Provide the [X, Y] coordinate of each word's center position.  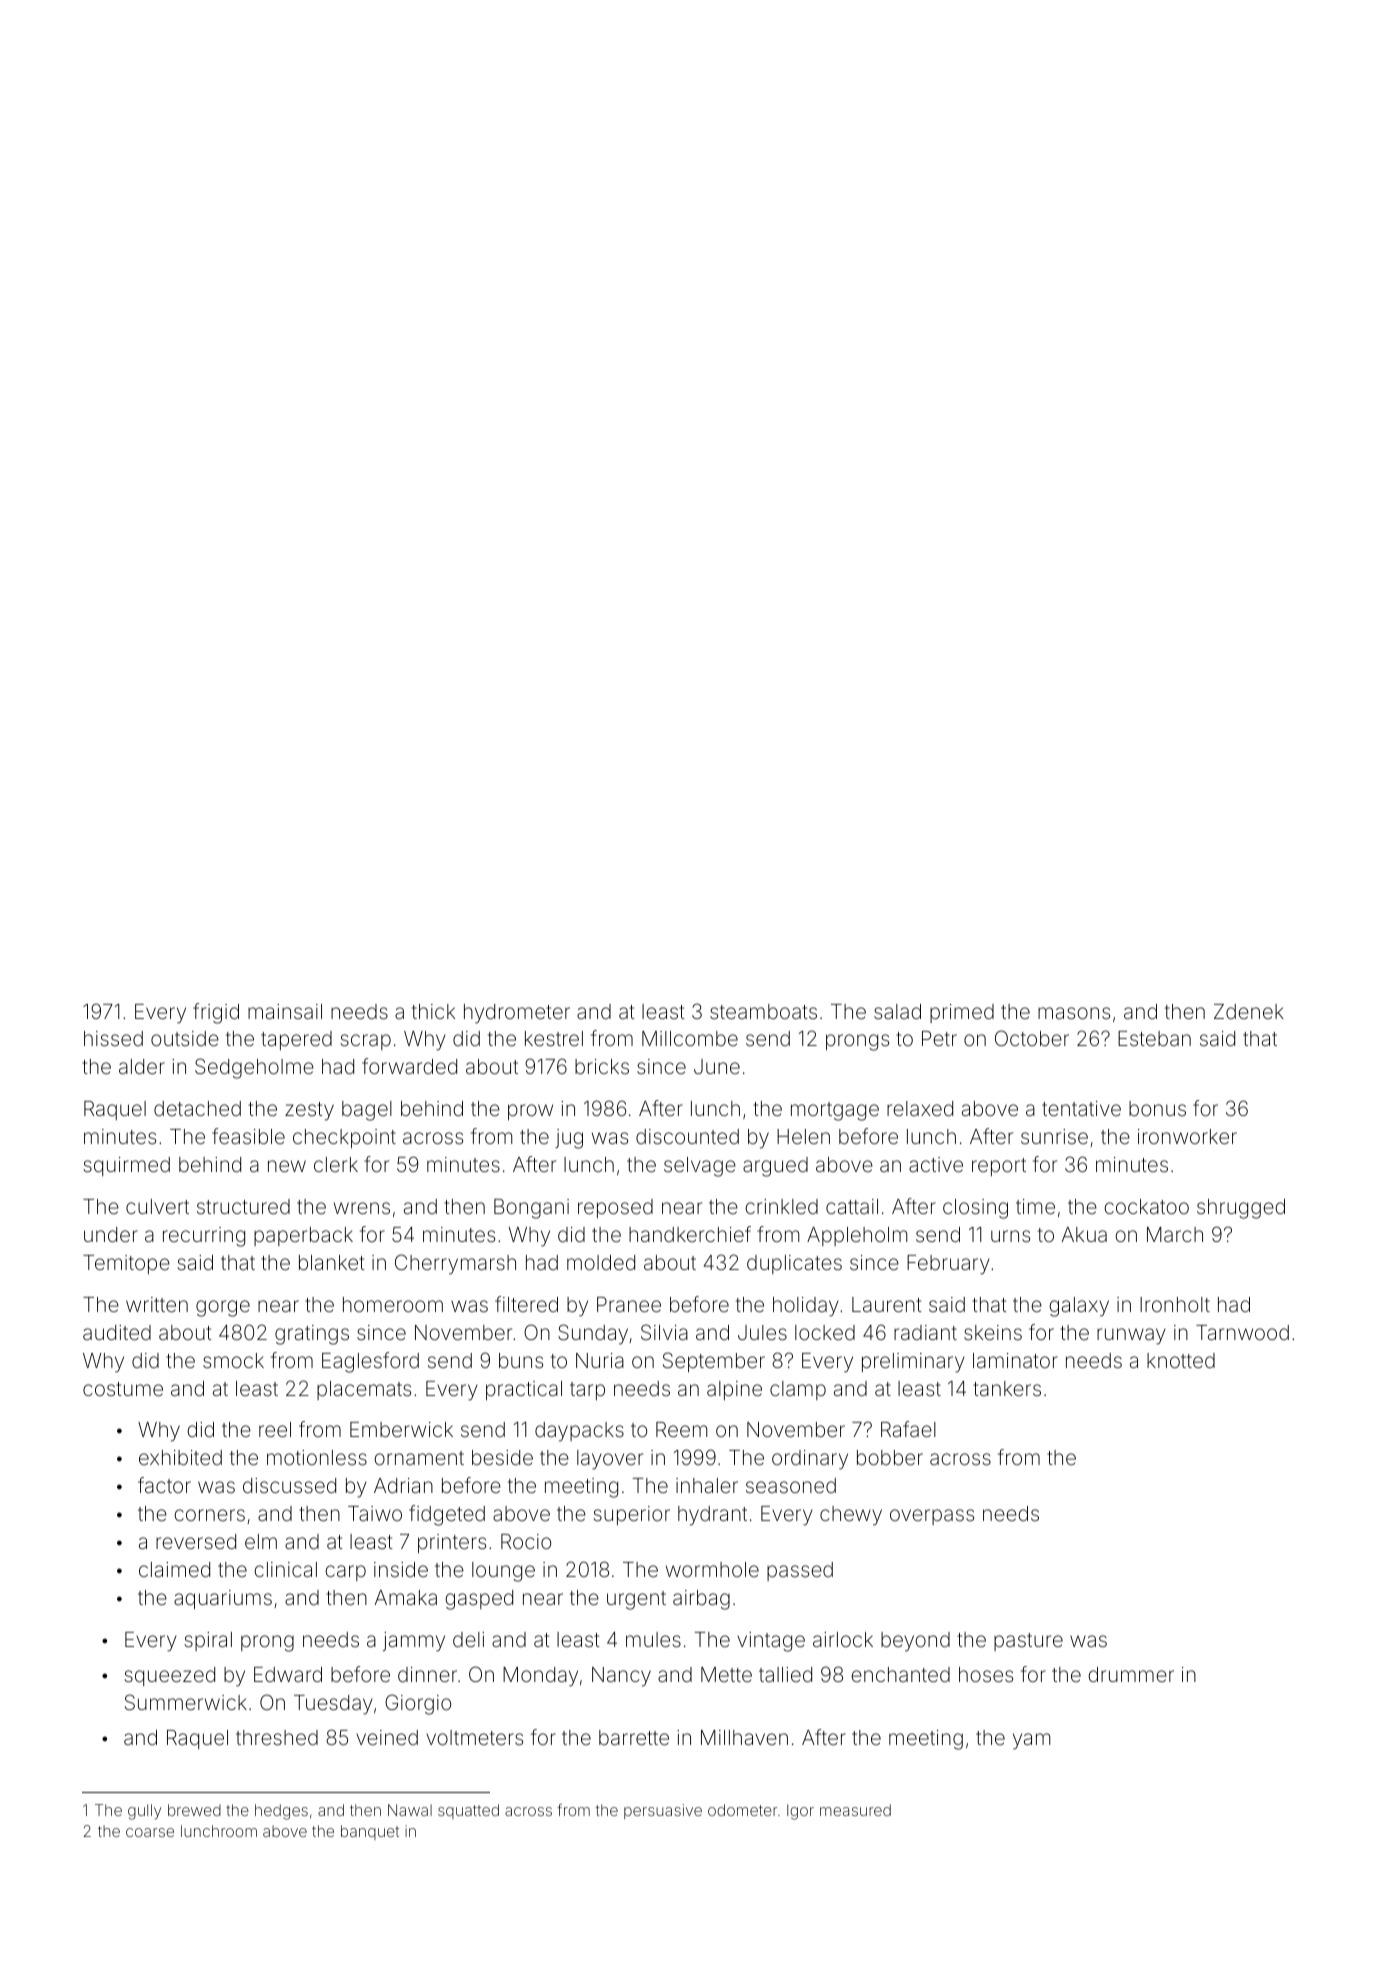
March [1175, 1234]
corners [209, 1515]
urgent [636, 1600]
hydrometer [517, 1014]
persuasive [663, 1811]
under [111, 1234]
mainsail [285, 1011]
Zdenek [1249, 1011]
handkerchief [690, 1234]
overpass [932, 1517]
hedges [281, 1812]
